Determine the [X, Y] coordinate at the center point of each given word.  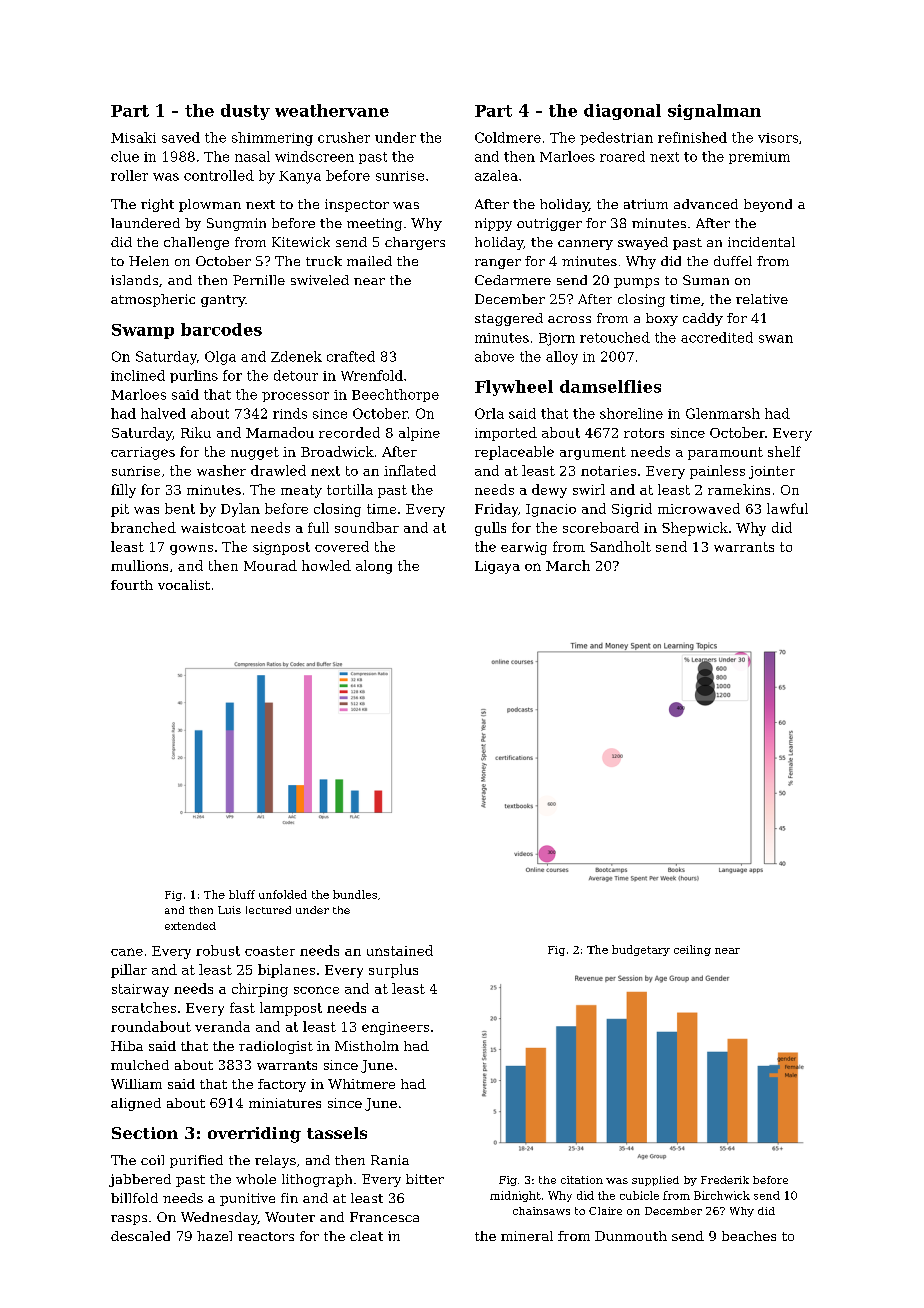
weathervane [332, 110]
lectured [268, 910]
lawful [787, 508]
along [374, 567]
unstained [400, 950]
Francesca [384, 1217]
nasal [252, 156]
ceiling [692, 950]
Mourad [270, 565]
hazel [214, 1236]
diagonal [622, 112]
